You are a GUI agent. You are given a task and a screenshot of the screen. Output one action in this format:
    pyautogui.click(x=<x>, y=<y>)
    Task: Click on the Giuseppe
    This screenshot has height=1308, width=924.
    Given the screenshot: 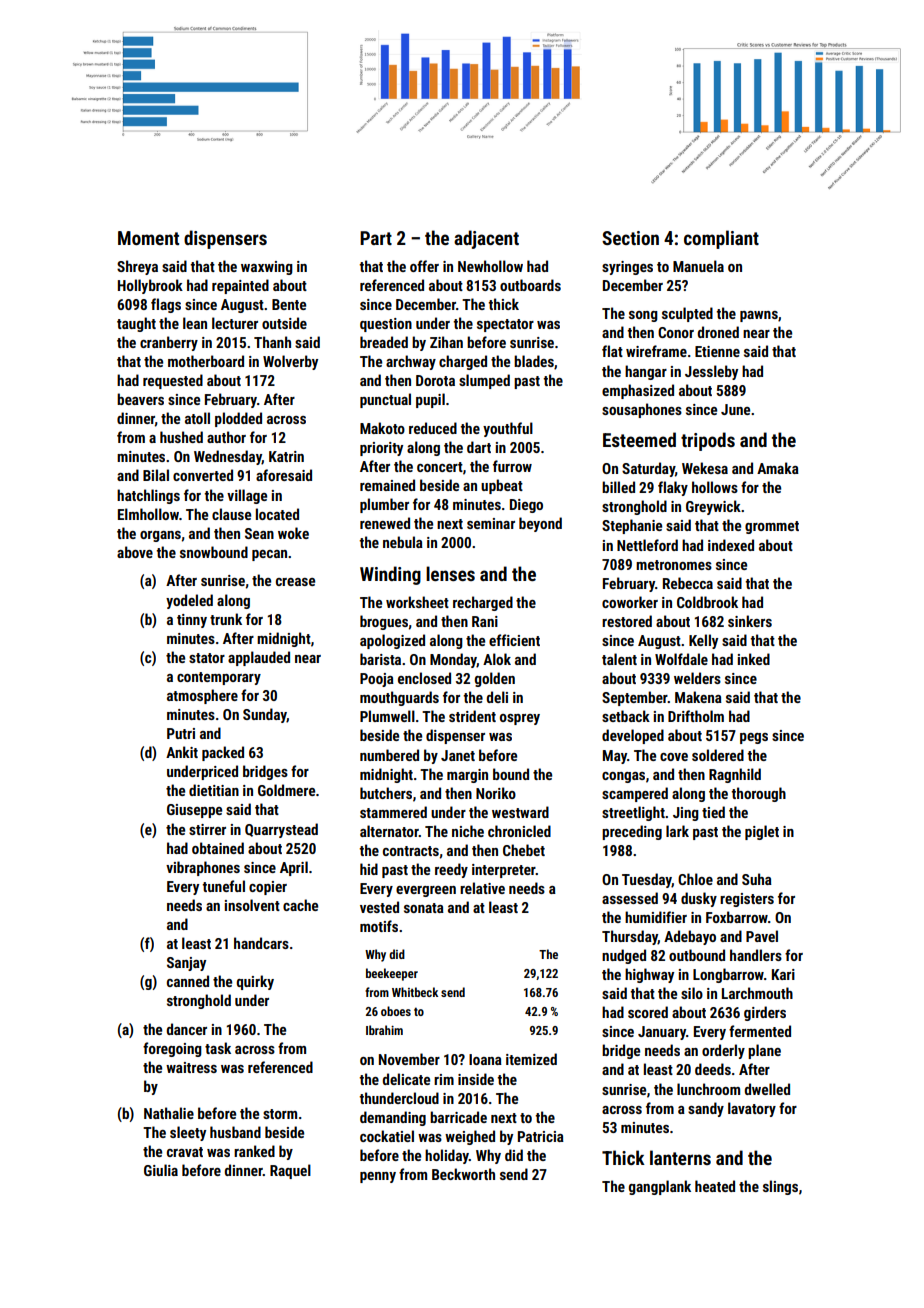 What is the action you would take?
    pyautogui.click(x=194, y=811)
